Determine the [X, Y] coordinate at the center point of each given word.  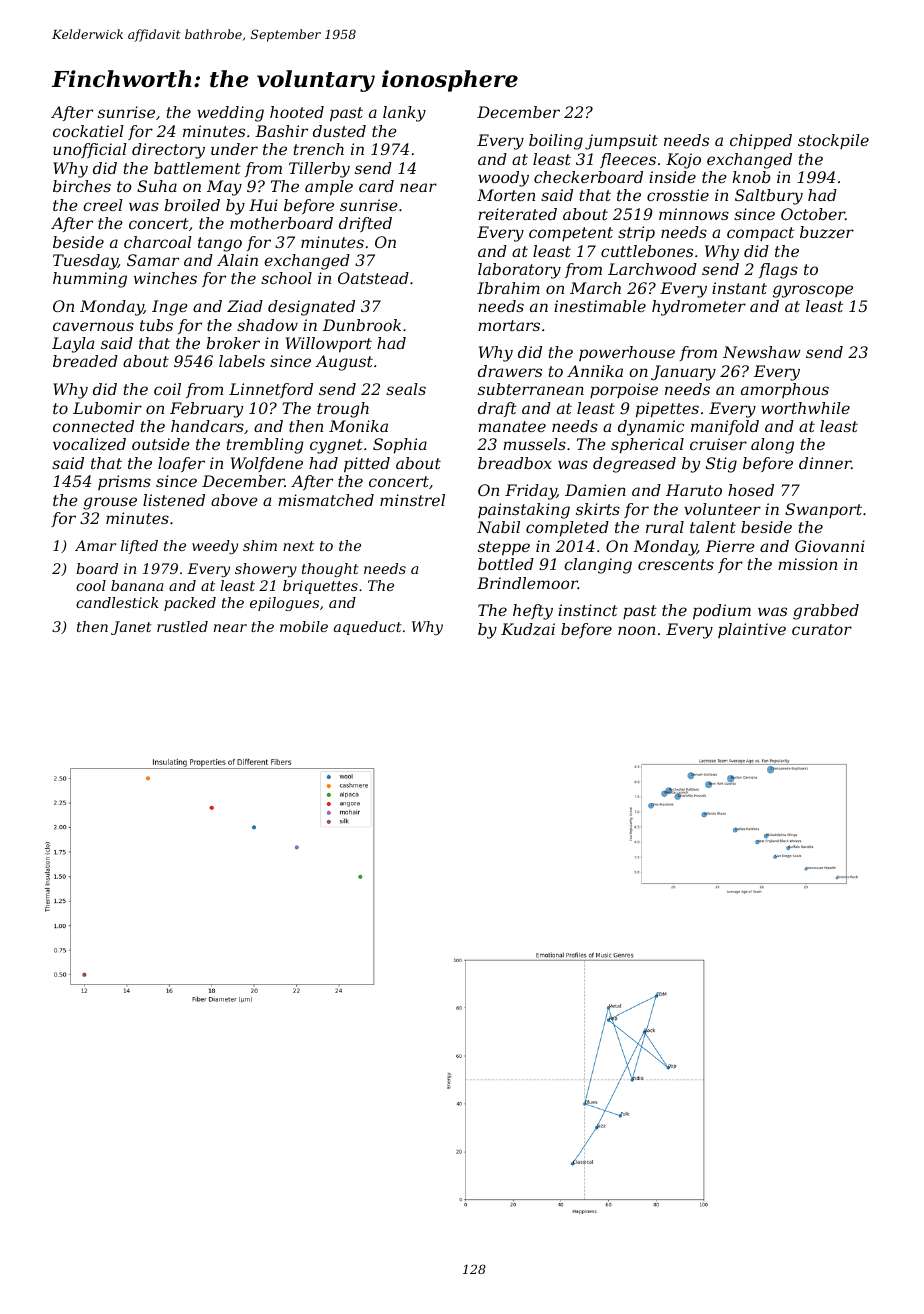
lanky [404, 114]
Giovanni [830, 546]
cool [91, 585]
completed [567, 529]
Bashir [281, 131]
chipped [761, 142]
